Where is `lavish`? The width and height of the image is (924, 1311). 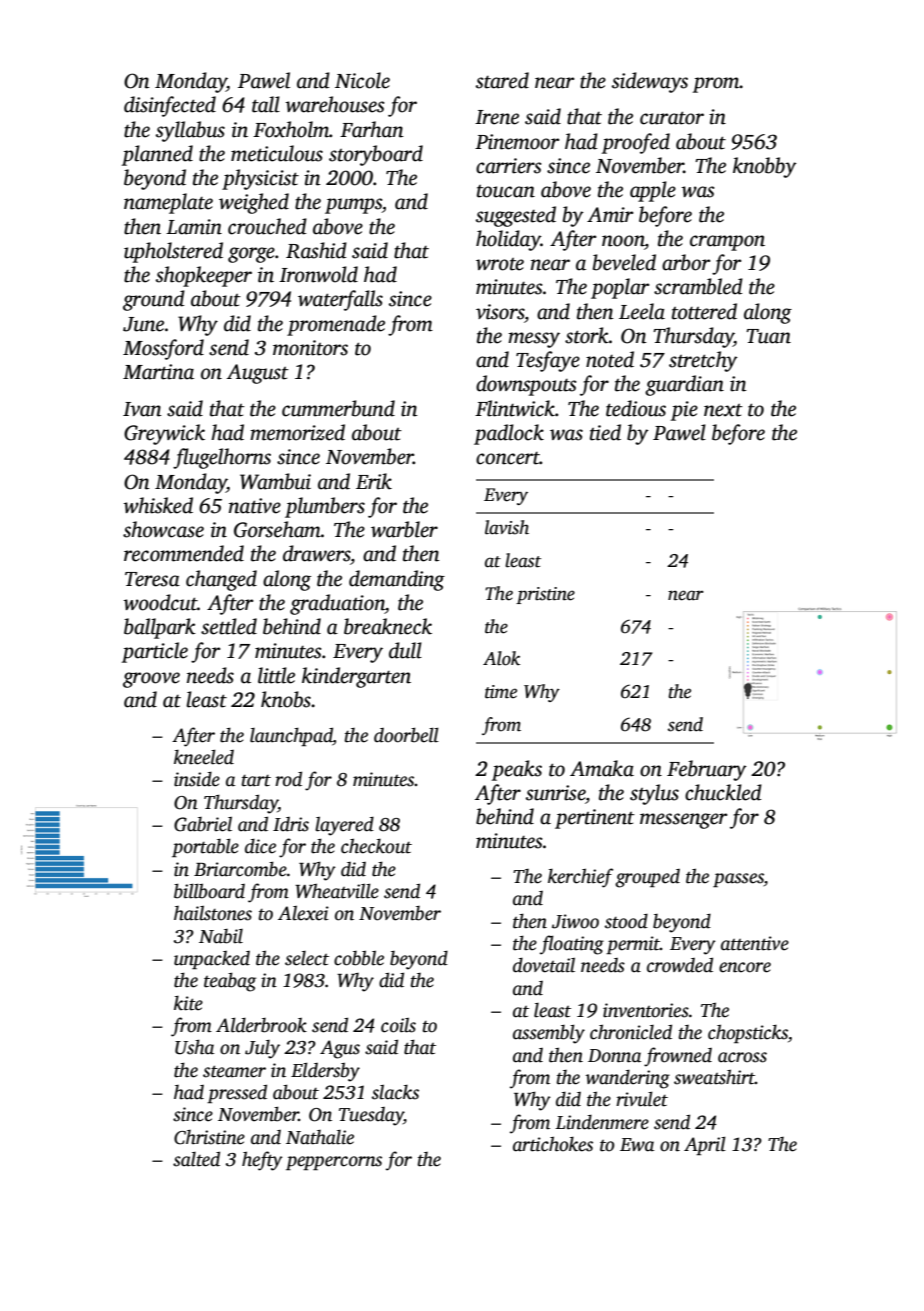 lavish is located at coordinates (507, 527).
